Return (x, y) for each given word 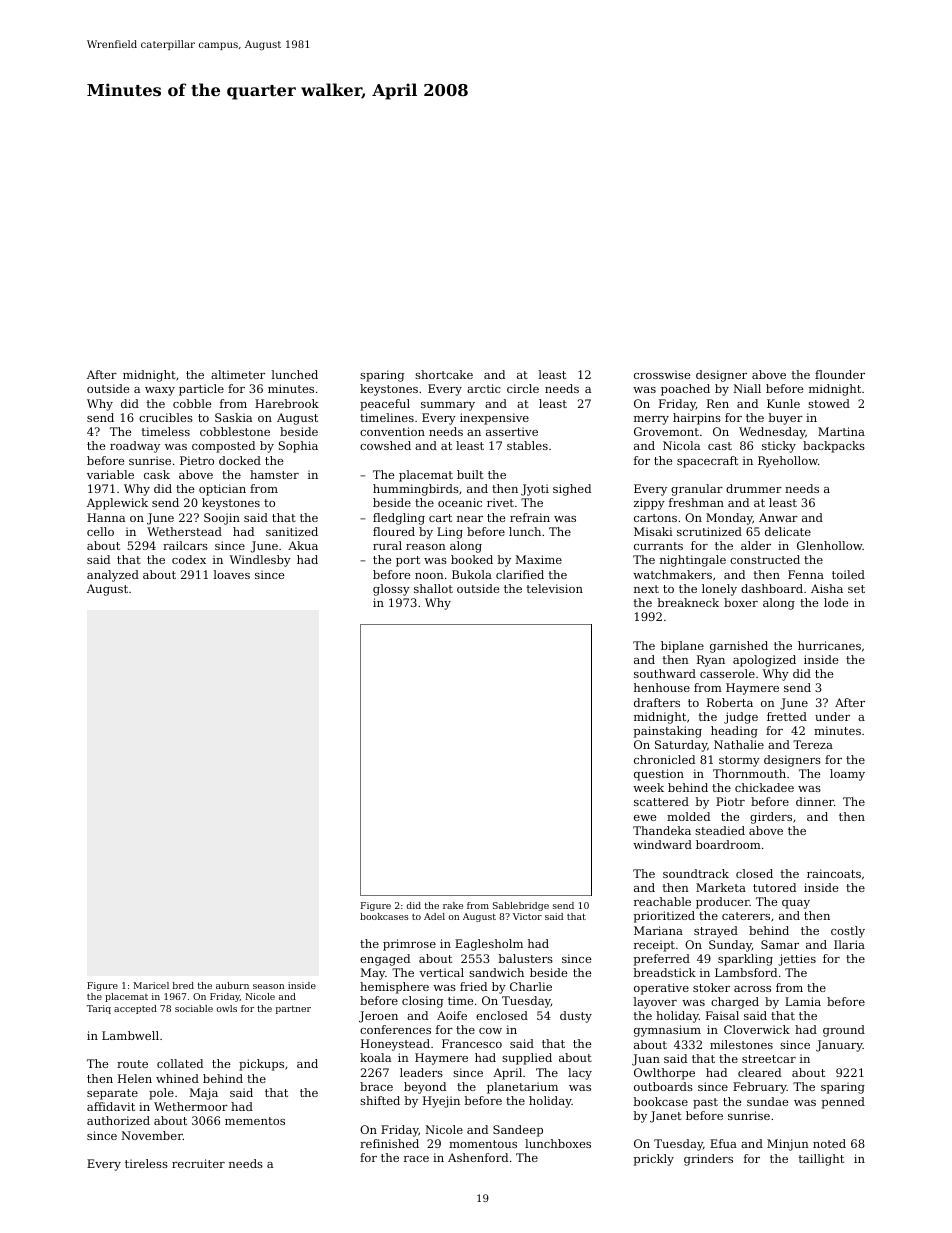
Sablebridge (521, 906)
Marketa (721, 887)
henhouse (662, 687)
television (555, 588)
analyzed (113, 576)
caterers (746, 916)
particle (201, 390)
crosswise (662, 374)
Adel (434, 916)
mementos (255, 1121)
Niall (747, 388)
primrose (409, 945)
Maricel (151, 985)
